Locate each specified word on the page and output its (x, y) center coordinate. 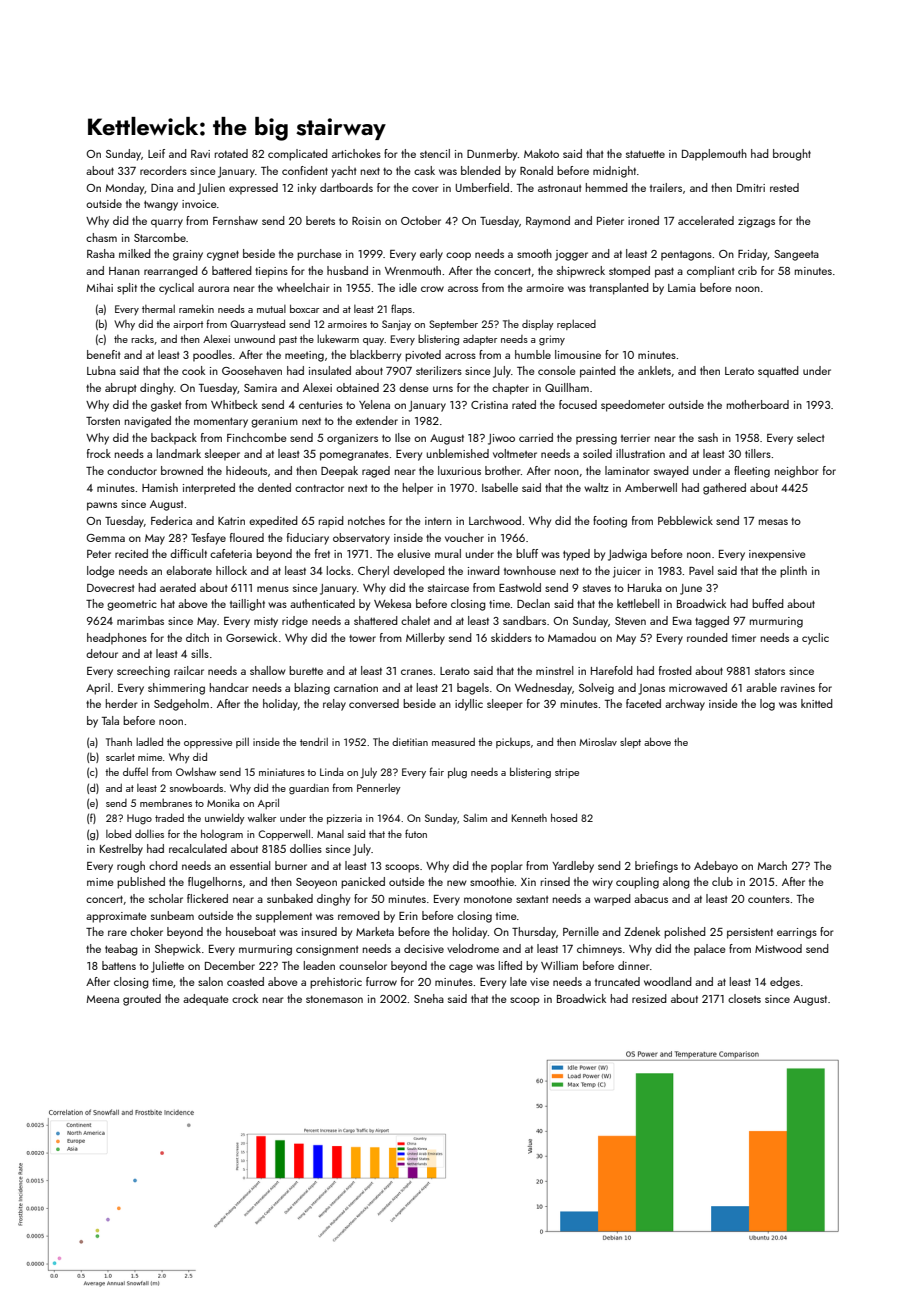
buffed (768, 603)
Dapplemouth (714, 155)
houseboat (251, 931)
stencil (435, 153)
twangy (161, 205)
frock (99, 453)
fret (322, 553)
